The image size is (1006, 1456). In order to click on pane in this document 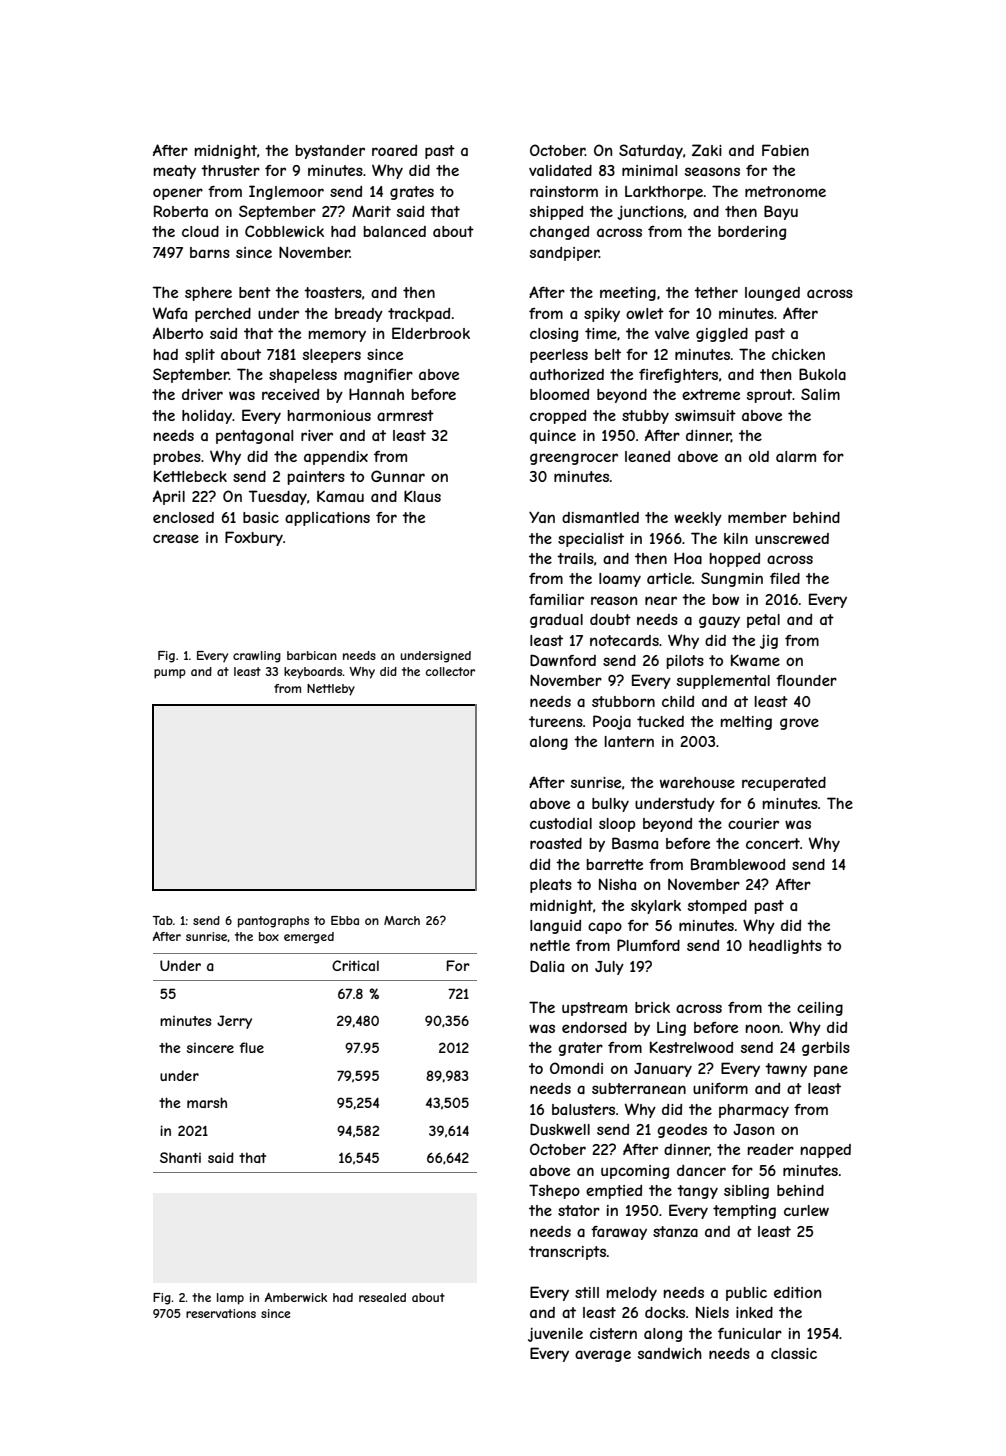, I will do `click(831, 1071)`.
